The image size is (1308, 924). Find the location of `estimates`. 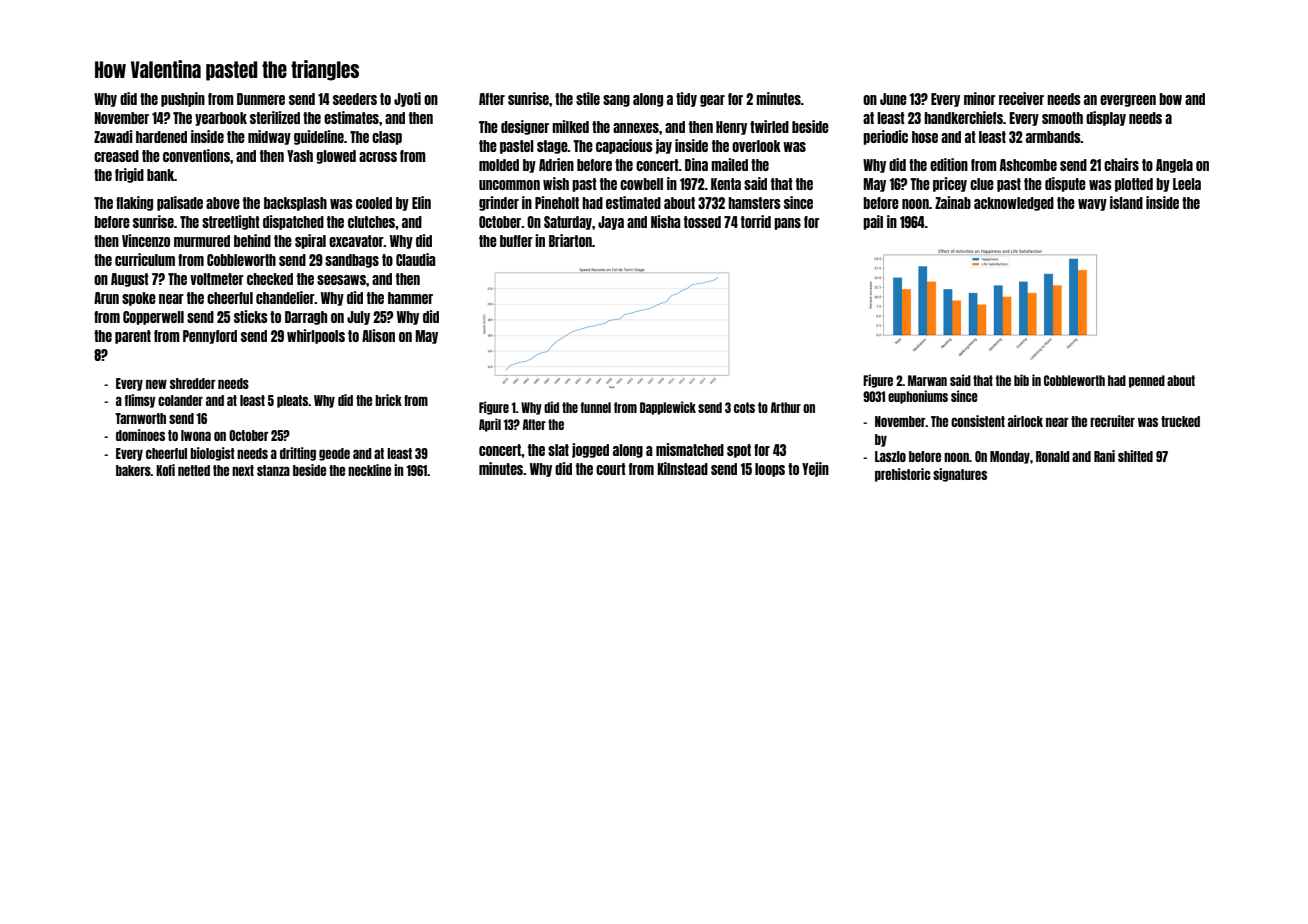

estimates is located at coordinates (351, 117).
